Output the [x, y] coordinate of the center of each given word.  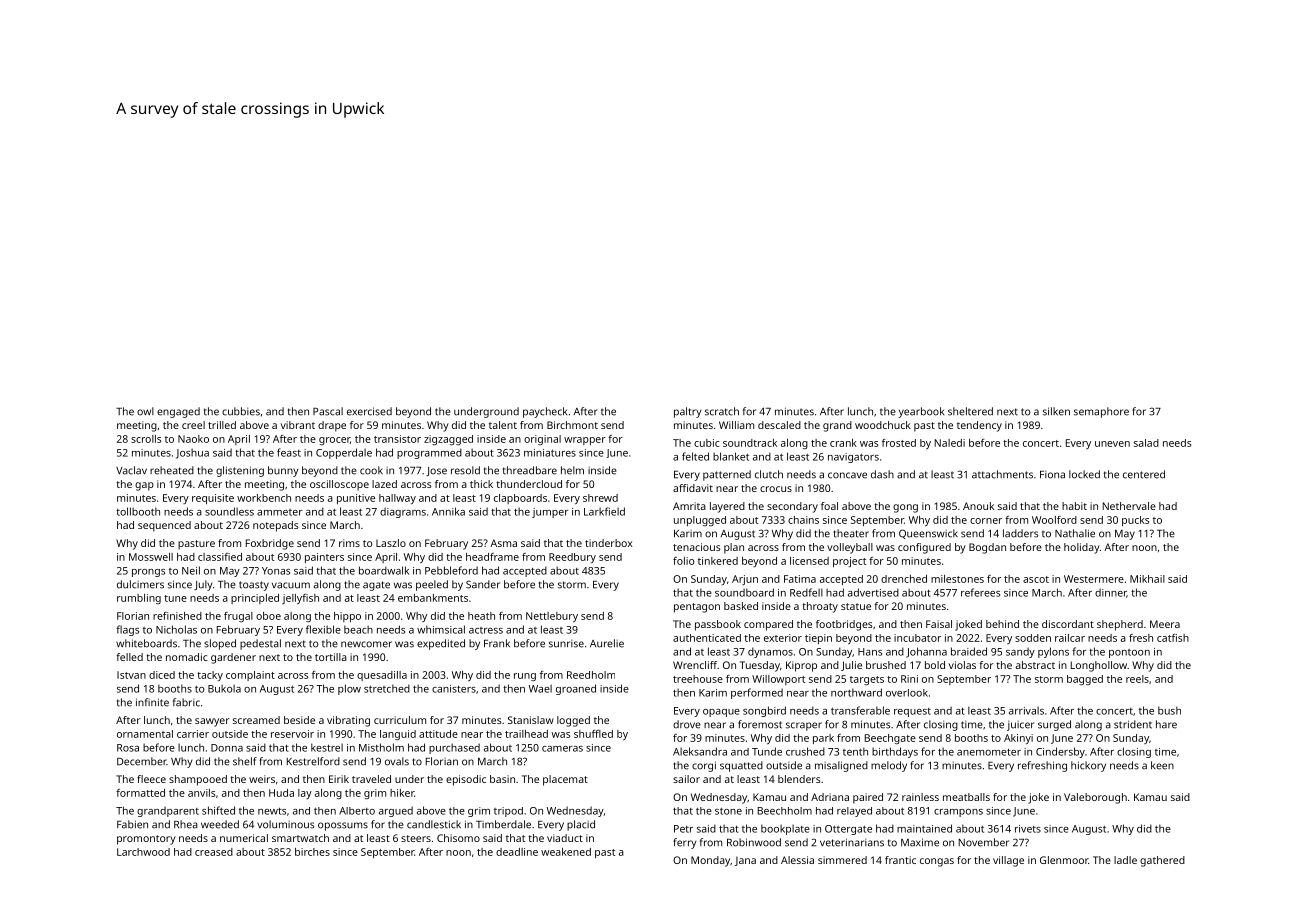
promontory [146, 840]
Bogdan [987, 548]
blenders [799, 779]
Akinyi [1018, 739]
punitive [356, 499]
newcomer [366, 644]
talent [503, 425]
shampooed [198, 780]
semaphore [1101, 412]
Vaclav [131, 470]
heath [481, 616]
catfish [1173, 638]
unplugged [700, 521]
